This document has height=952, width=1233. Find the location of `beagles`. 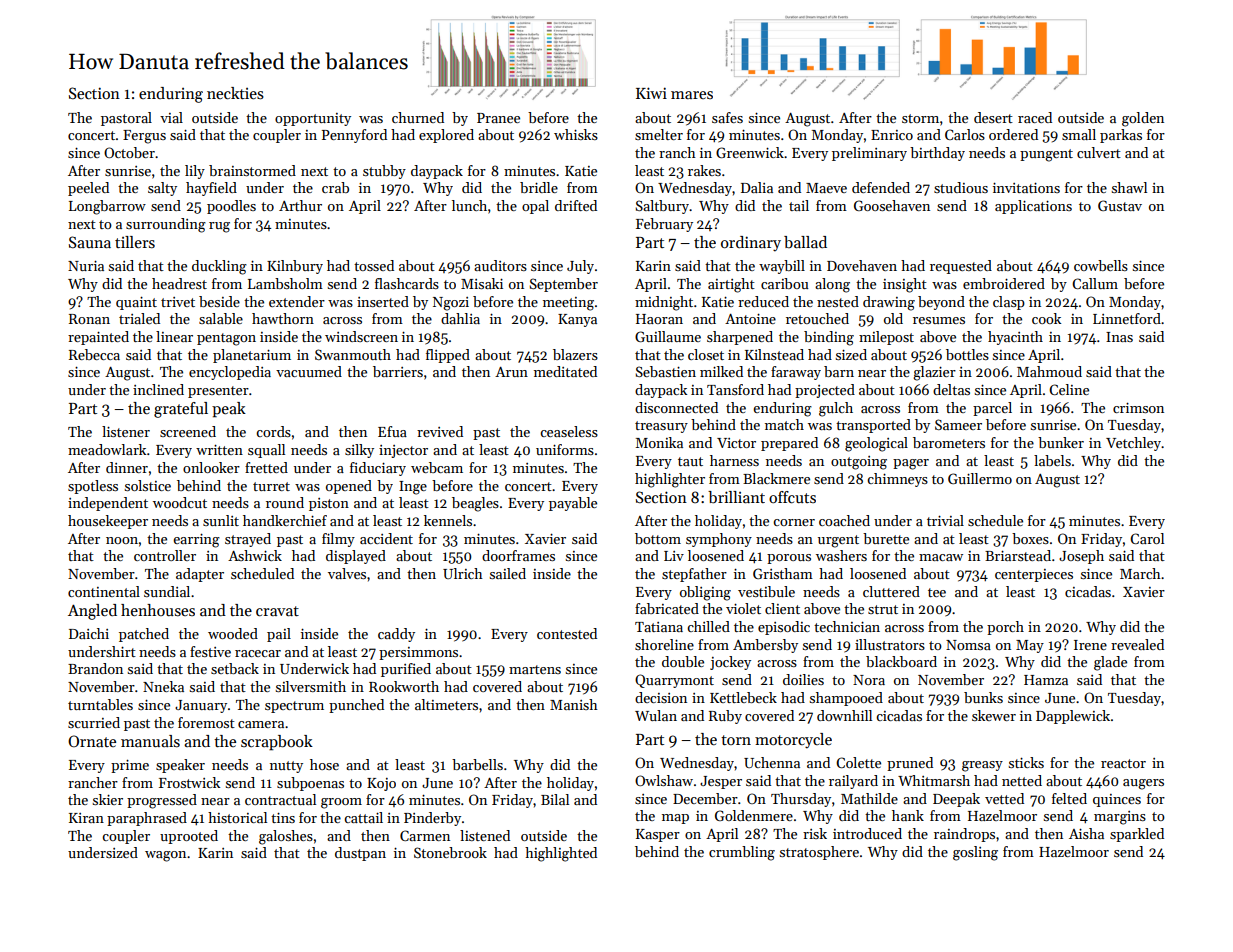

beagles is located at coordinates (475, 504).
